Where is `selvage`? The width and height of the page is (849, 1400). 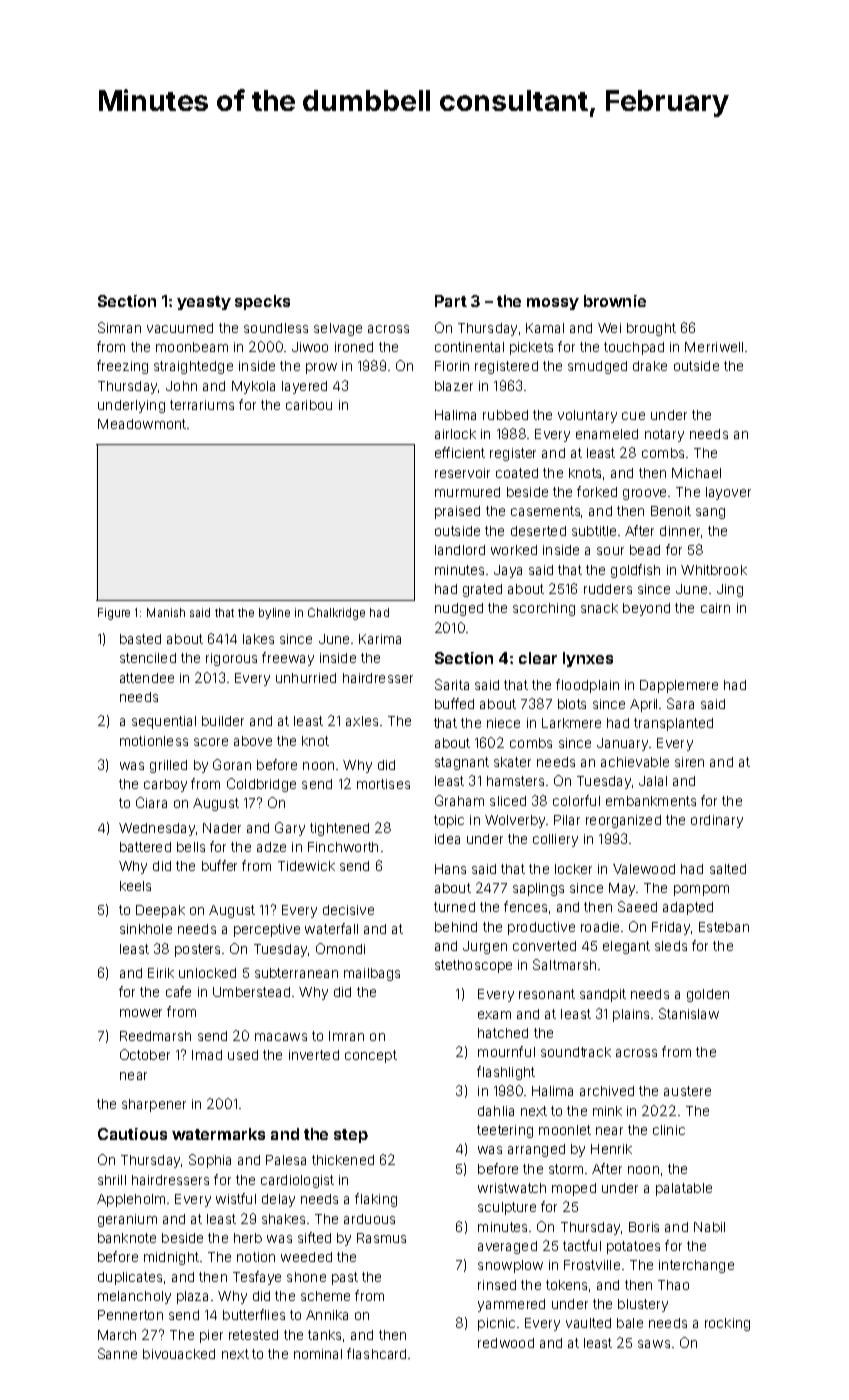 selvage is located at coordinates (338, 329).
